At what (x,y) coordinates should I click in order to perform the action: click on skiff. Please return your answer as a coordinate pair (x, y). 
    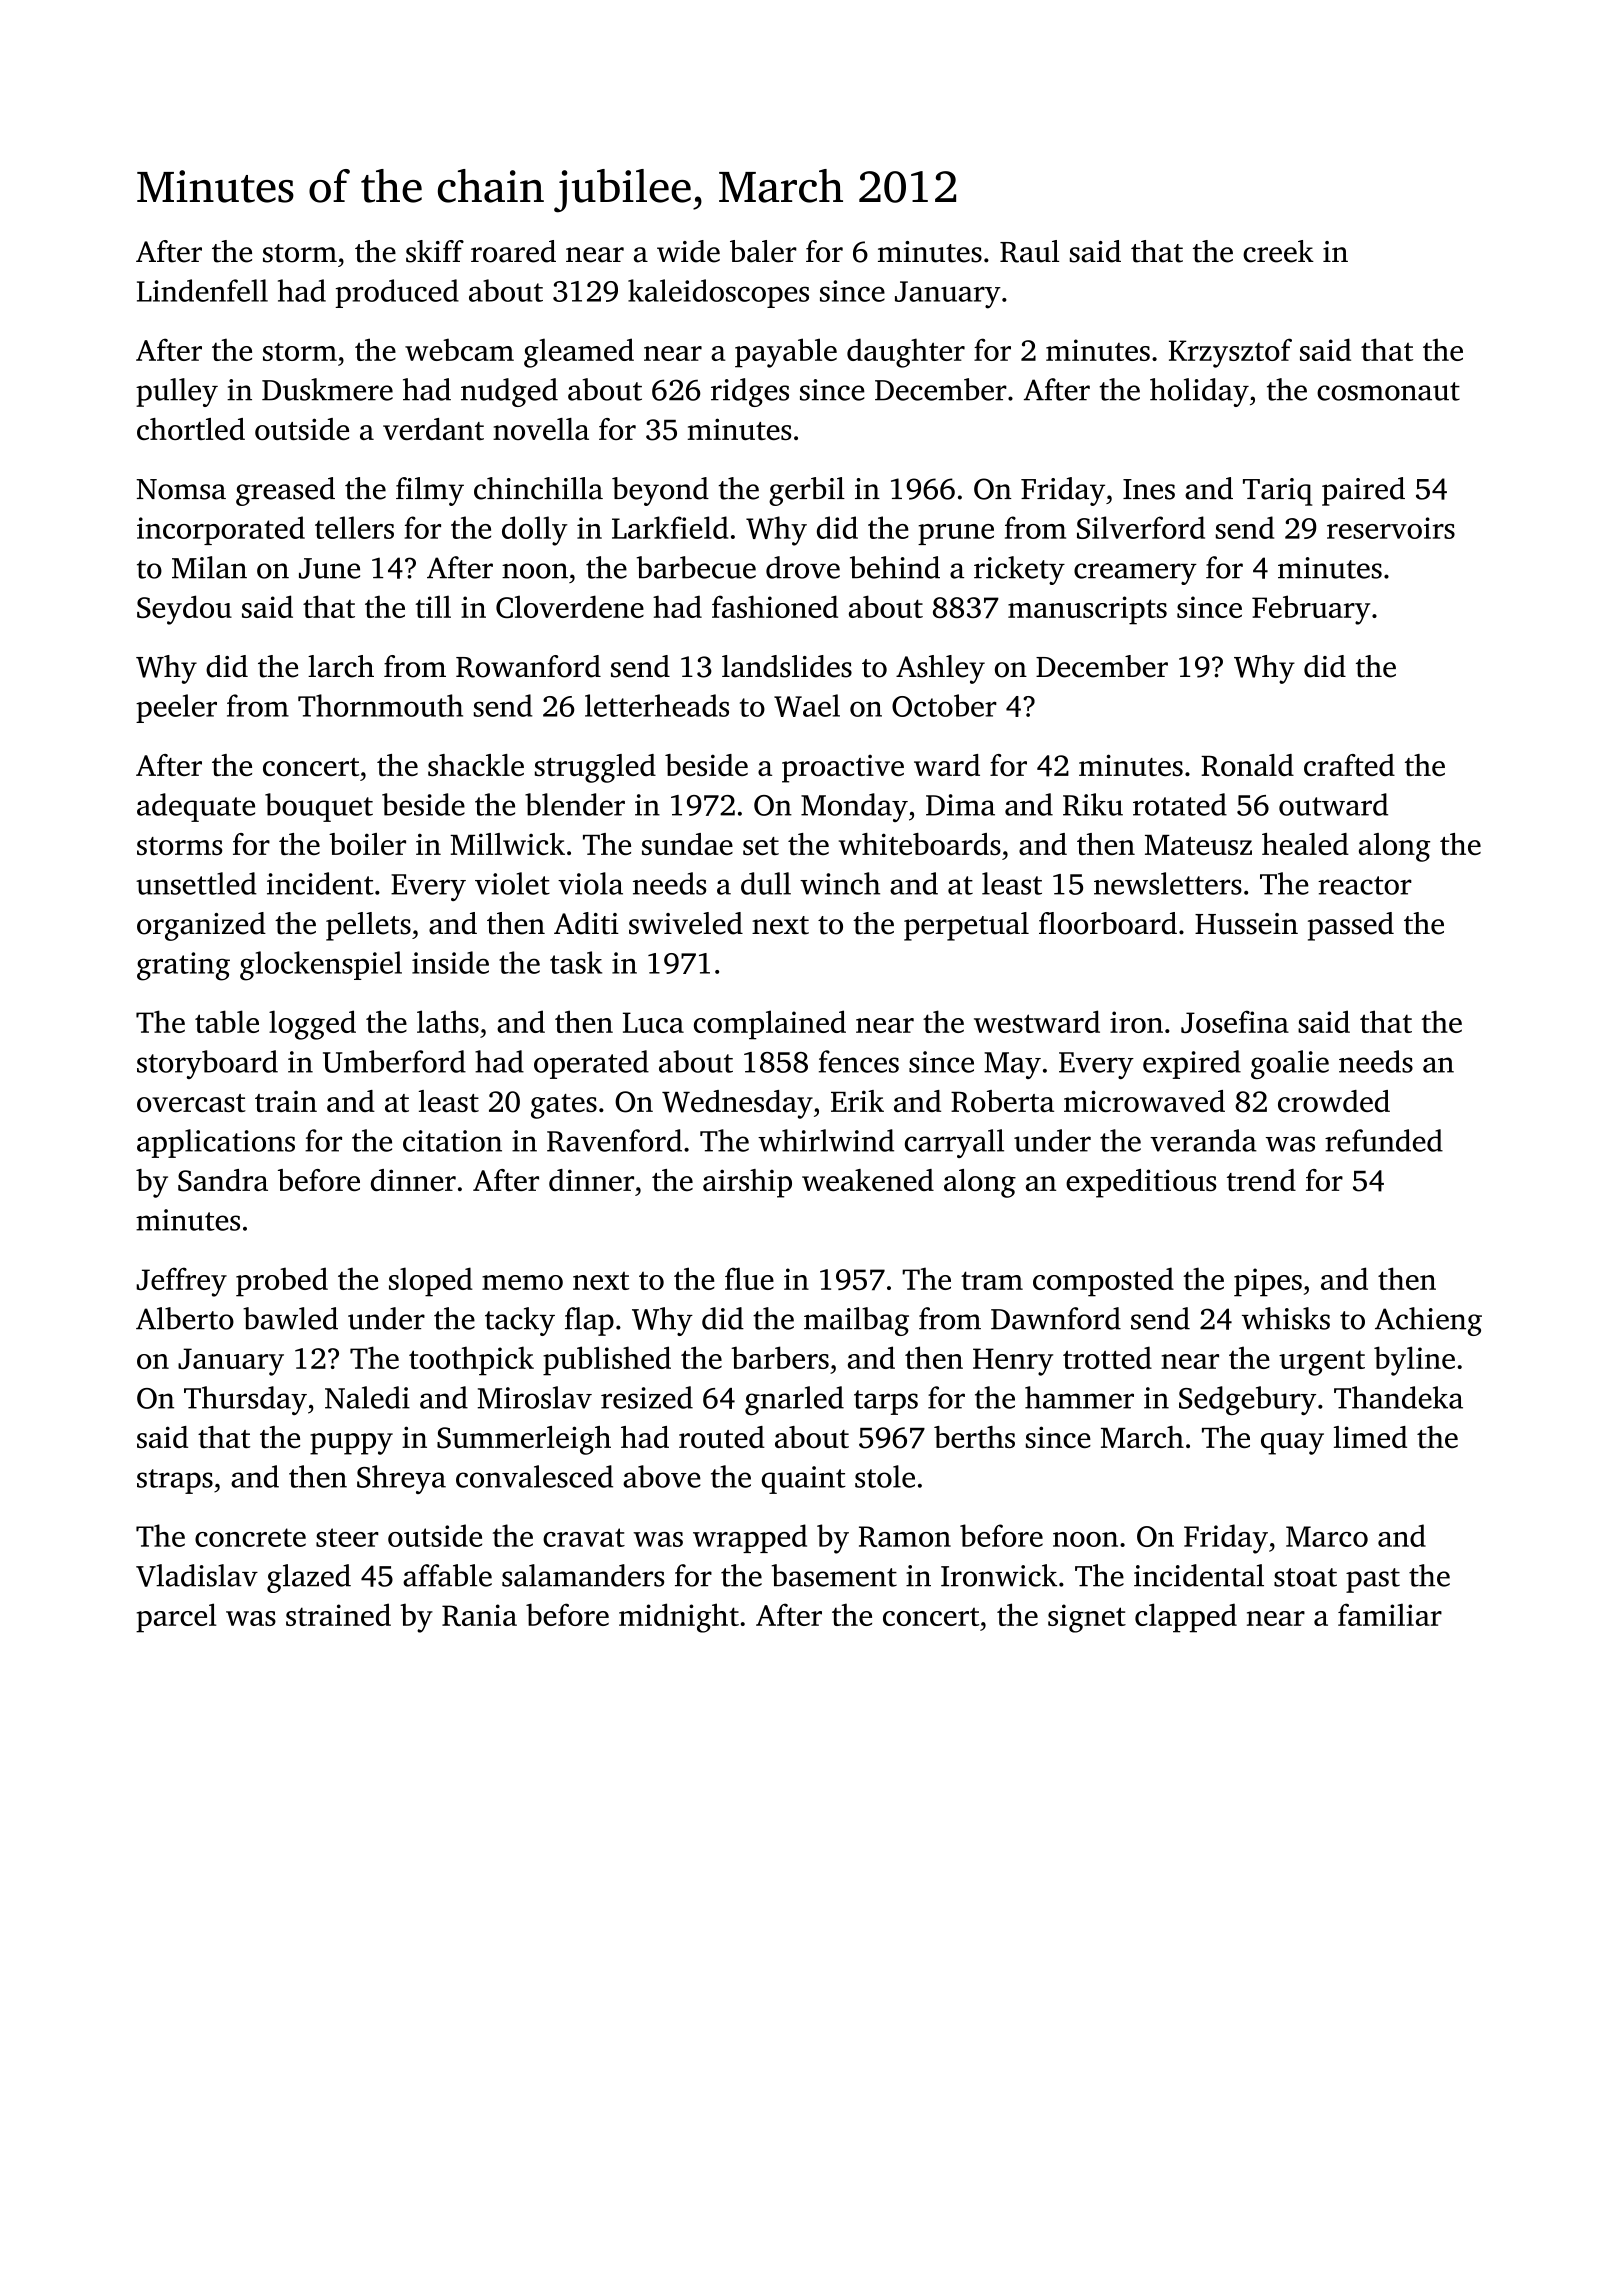
    Looking at the image, I should click on (435, 251).
